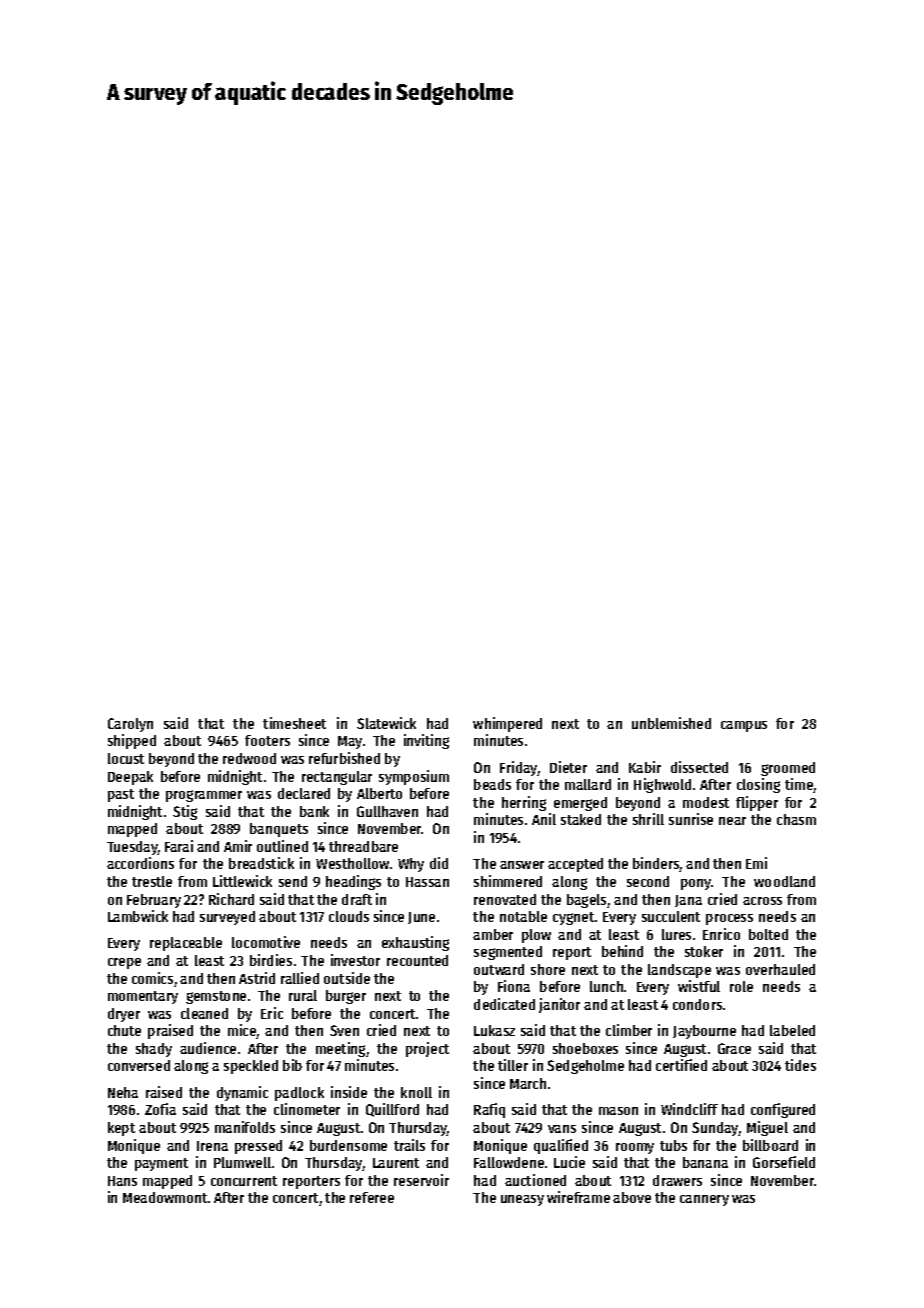  I want to click on shimmered, so click(508, 881).
